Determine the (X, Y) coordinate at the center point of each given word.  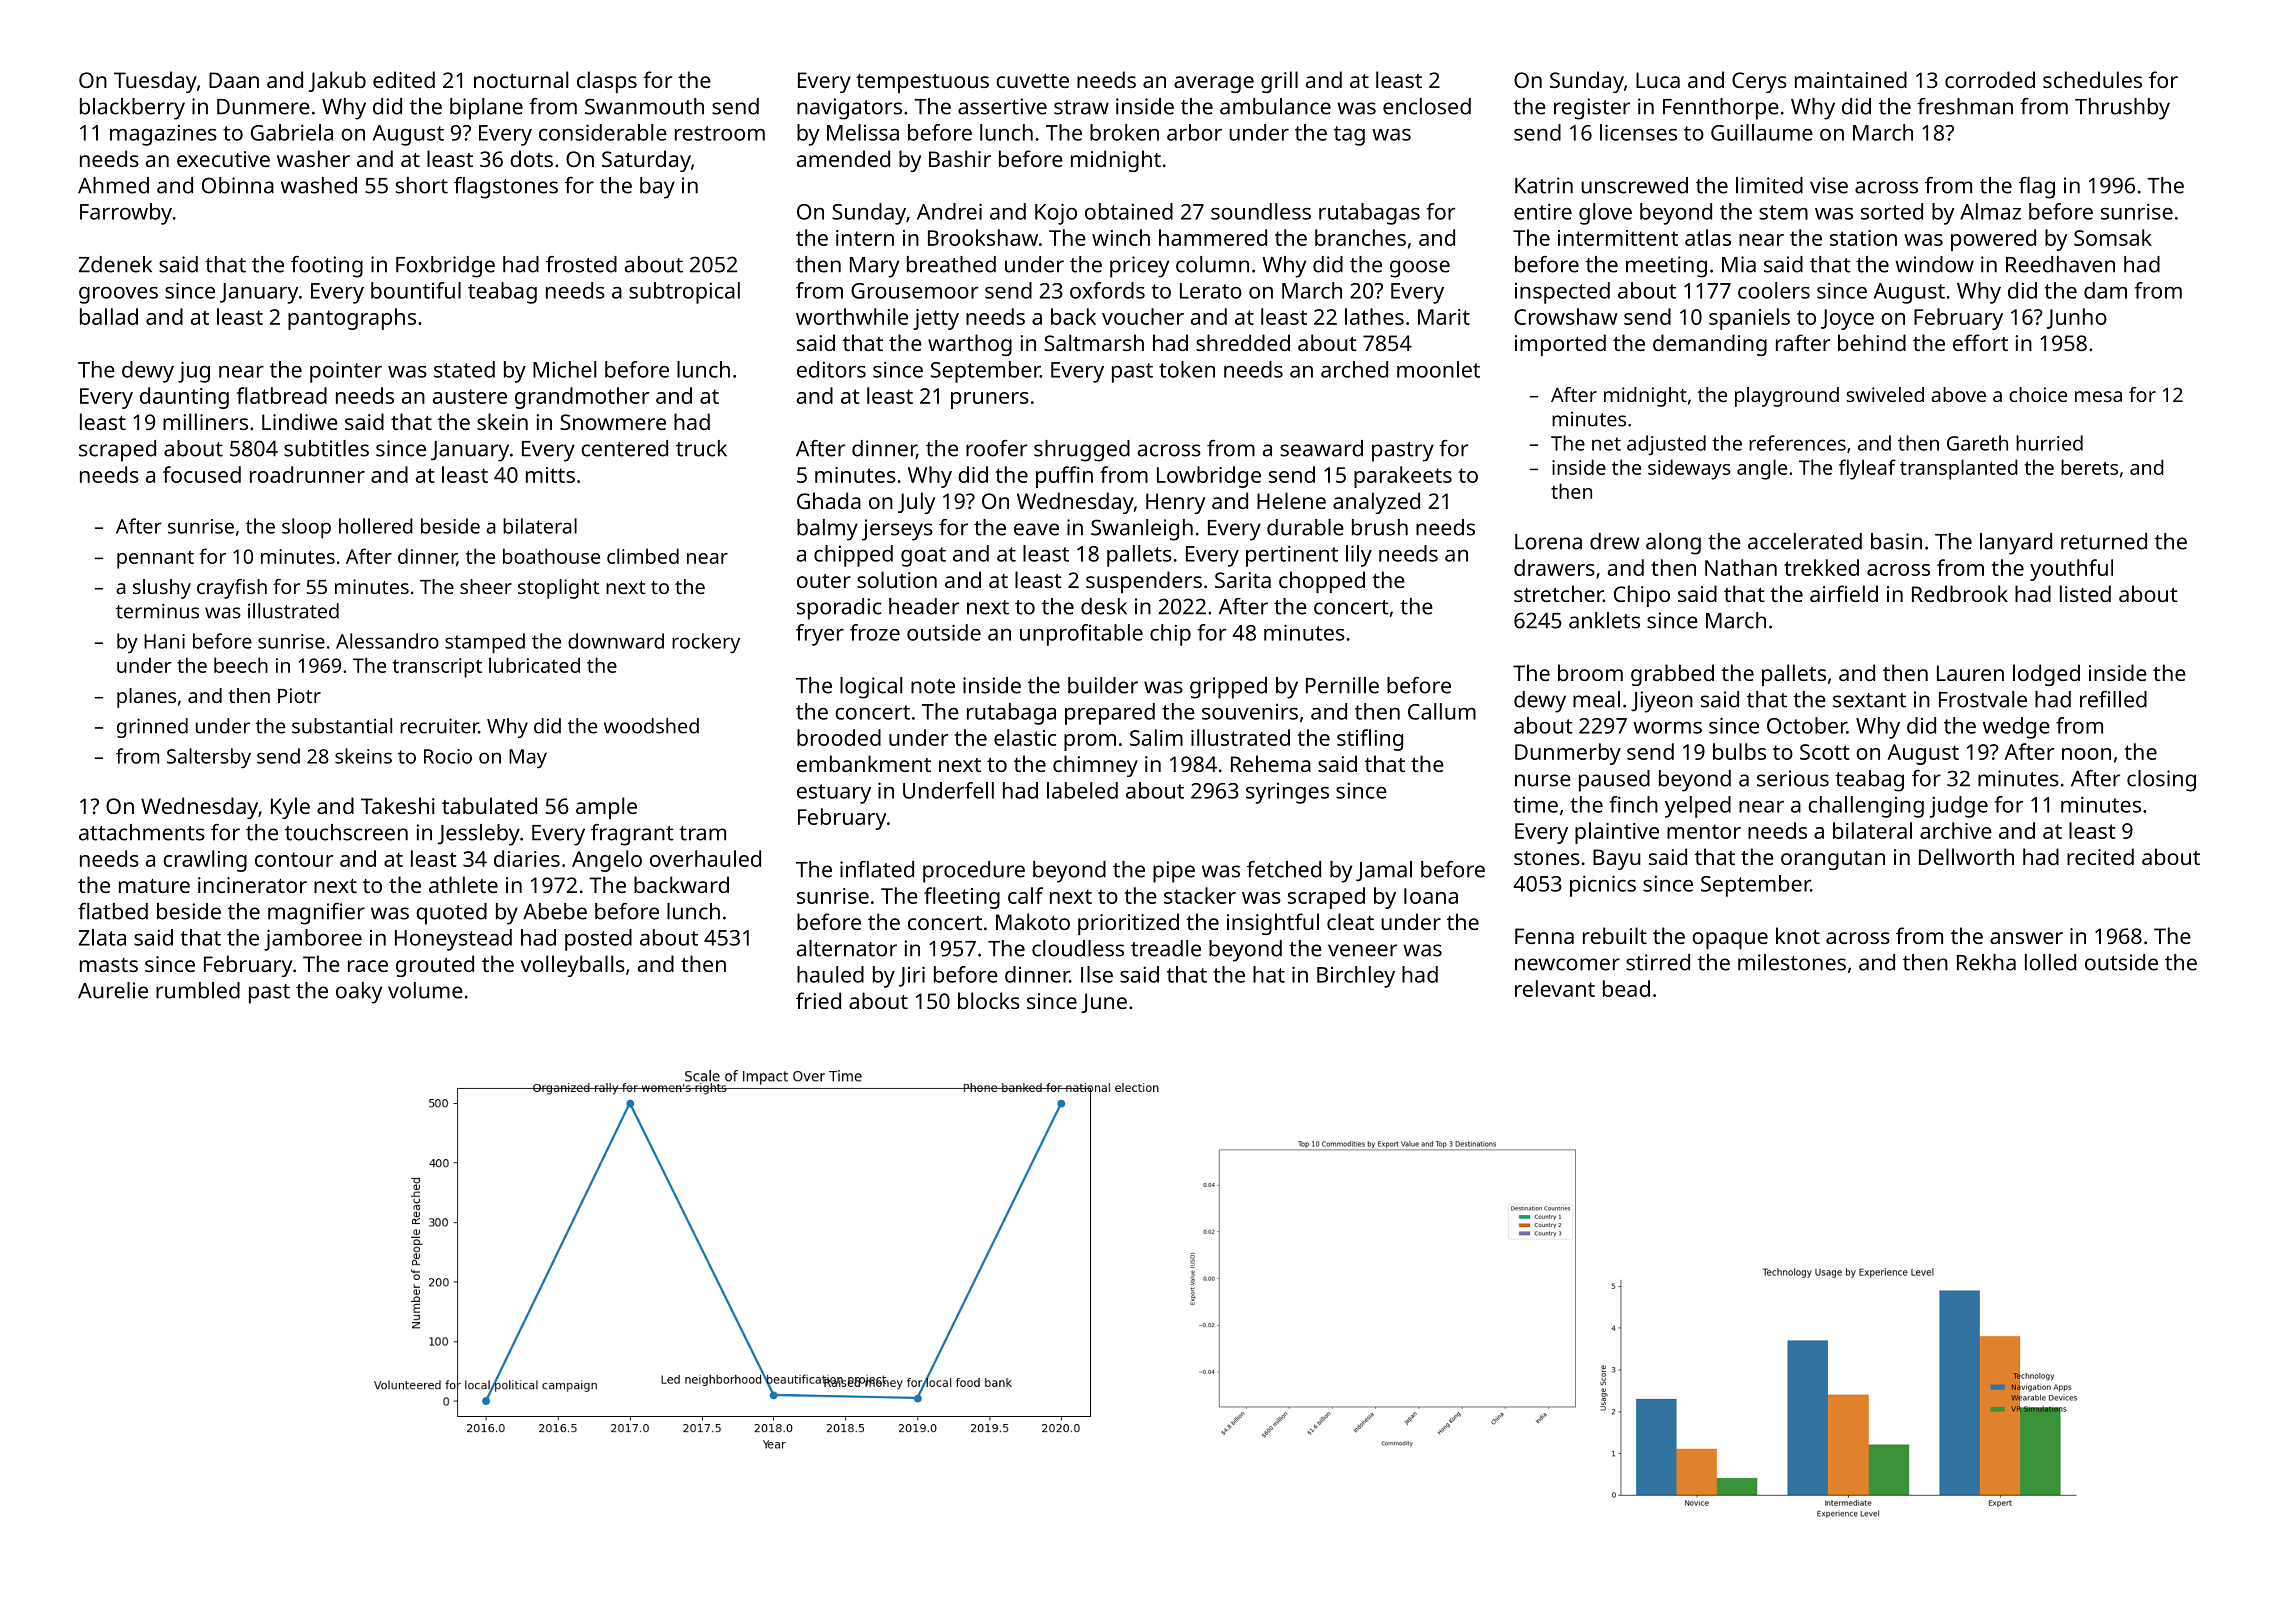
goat (923, 557)
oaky (359, 993)
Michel (564, 369)
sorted (1892, 211)
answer (2026, 938)
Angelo (607, 861)
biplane (486, 109)
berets (2089, 467)
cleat (1350, 921)
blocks (989, 1000)
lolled (2050, 962)
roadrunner (307, 474)
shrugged (1082, 451)
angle (1762, 469)
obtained (1129, 211)
